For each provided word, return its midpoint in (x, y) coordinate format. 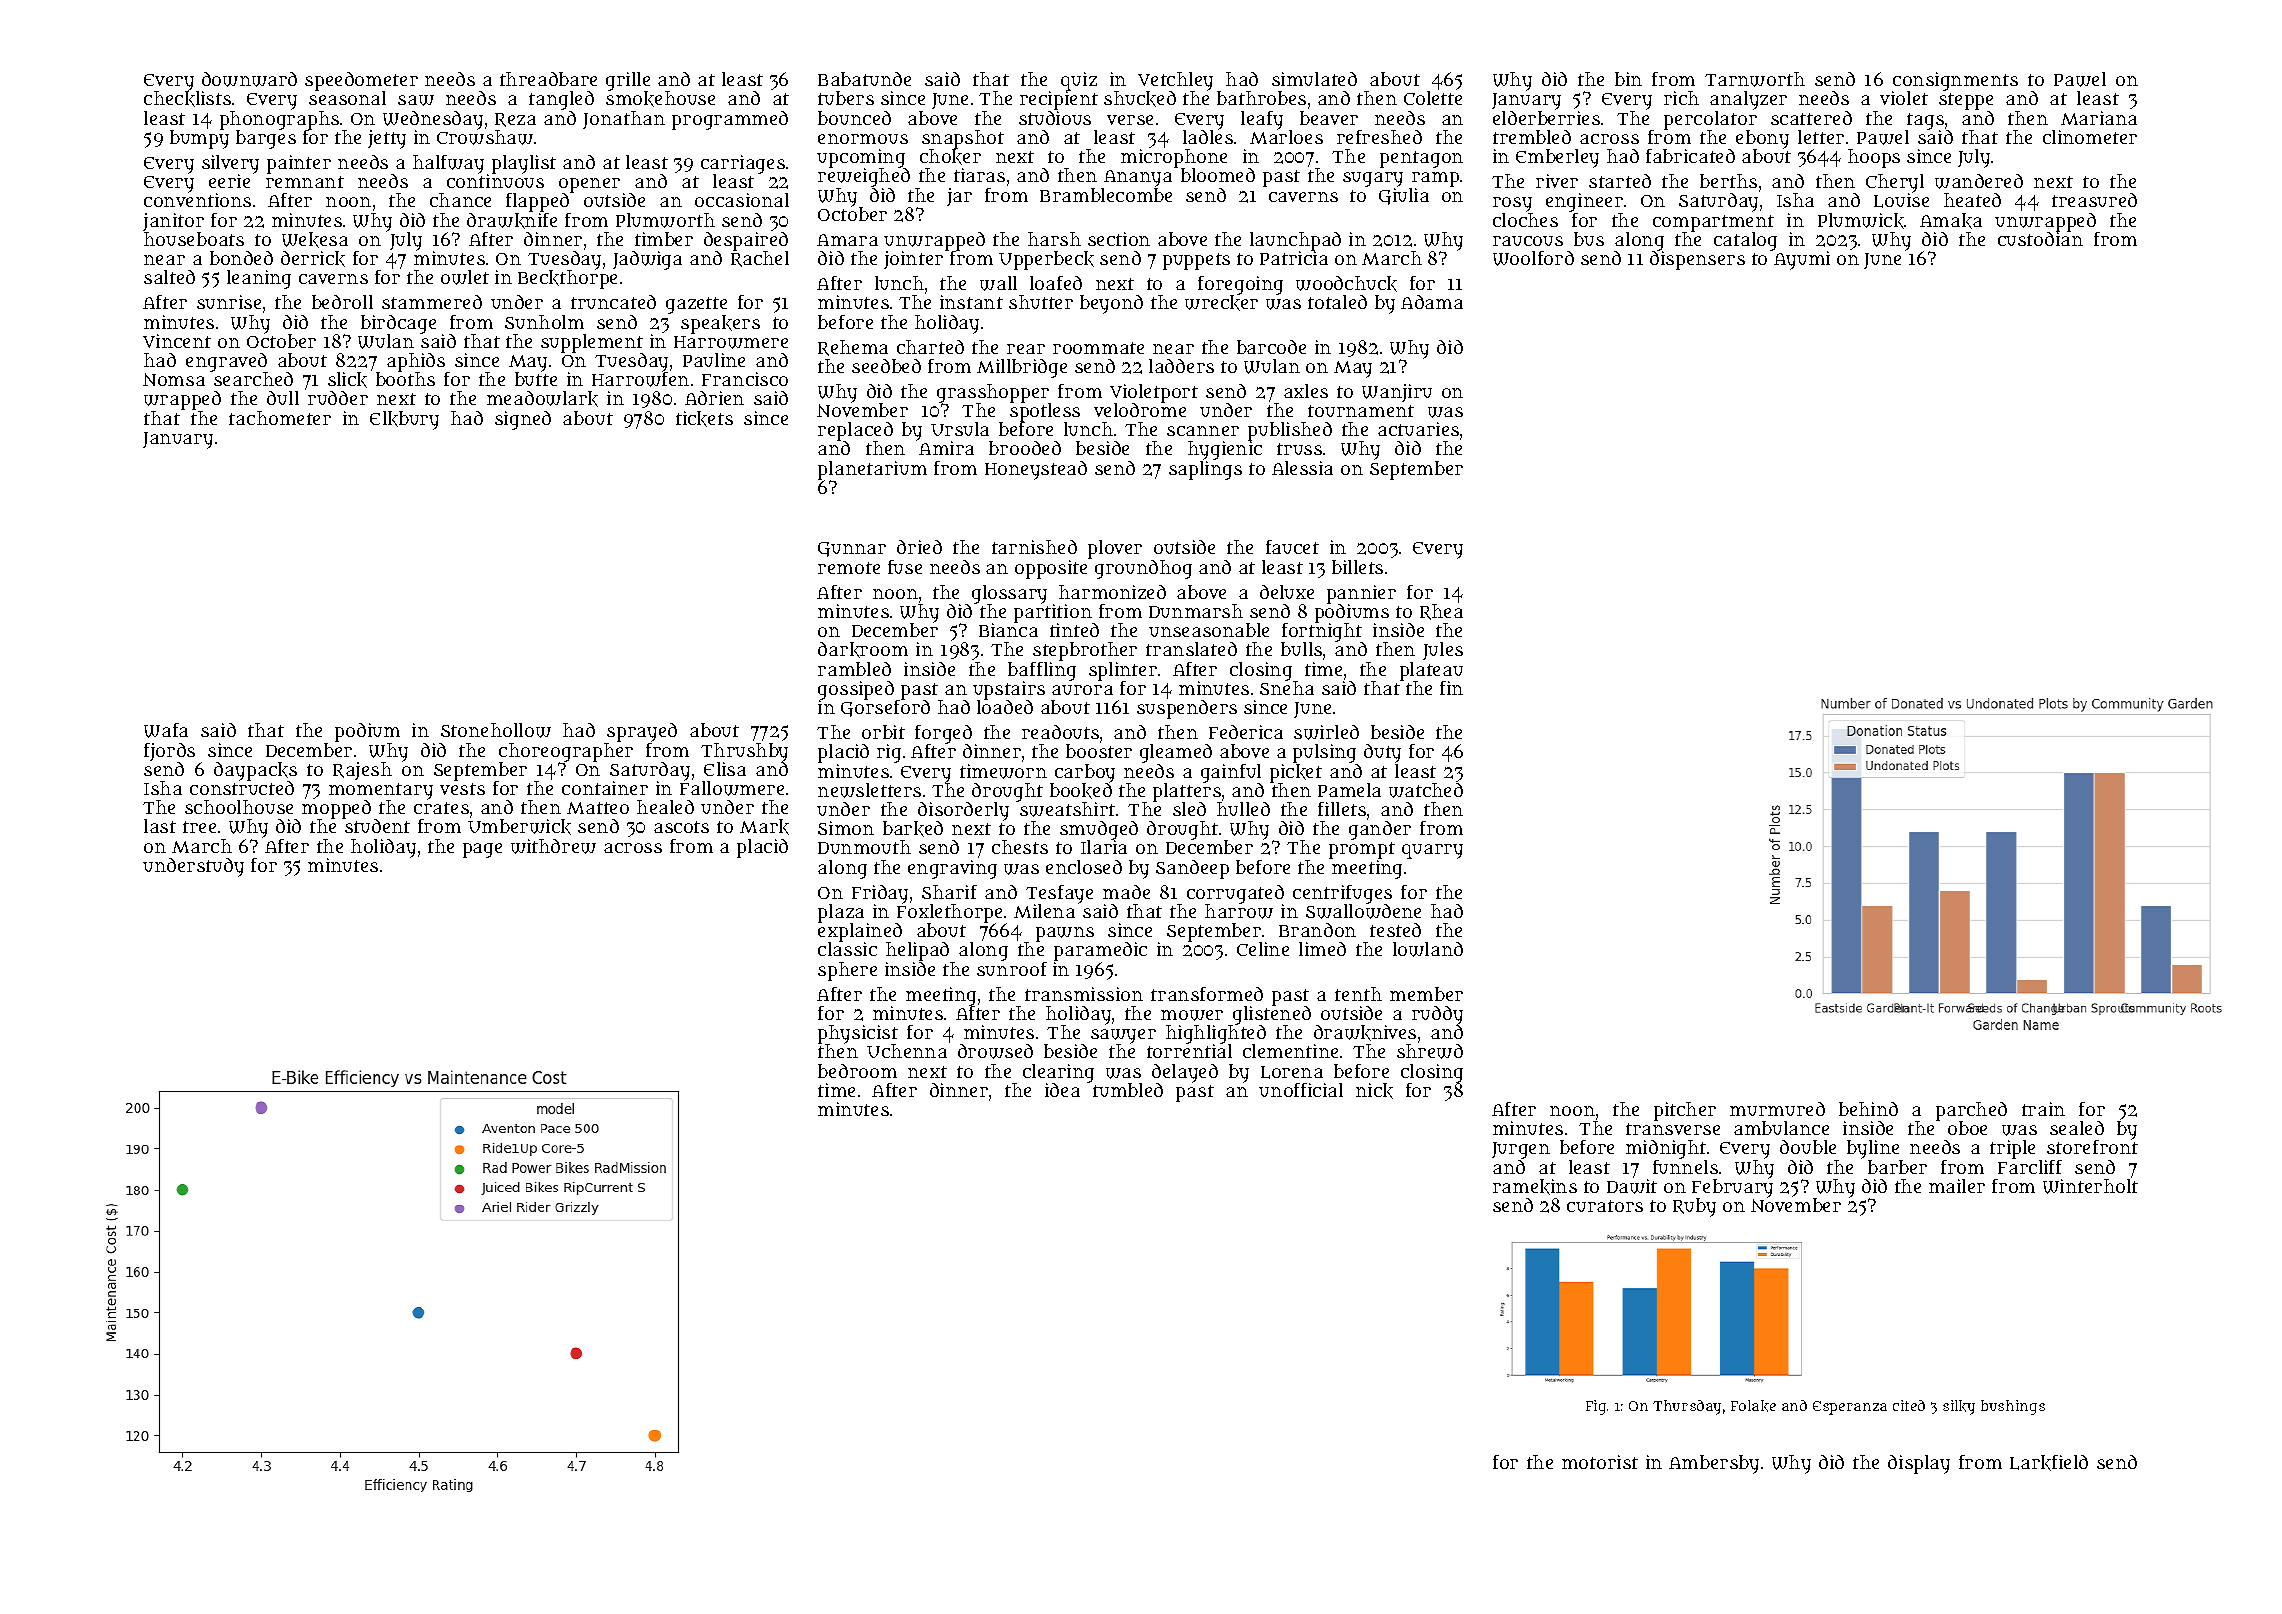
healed (665, 807)
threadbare (548, 79)
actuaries (1418, 429)
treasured (2094, 200)
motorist (1600, 1462)
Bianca (1008, 630)
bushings (2013, 1407)
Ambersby (1714, 1464)
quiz (1079, 81)
